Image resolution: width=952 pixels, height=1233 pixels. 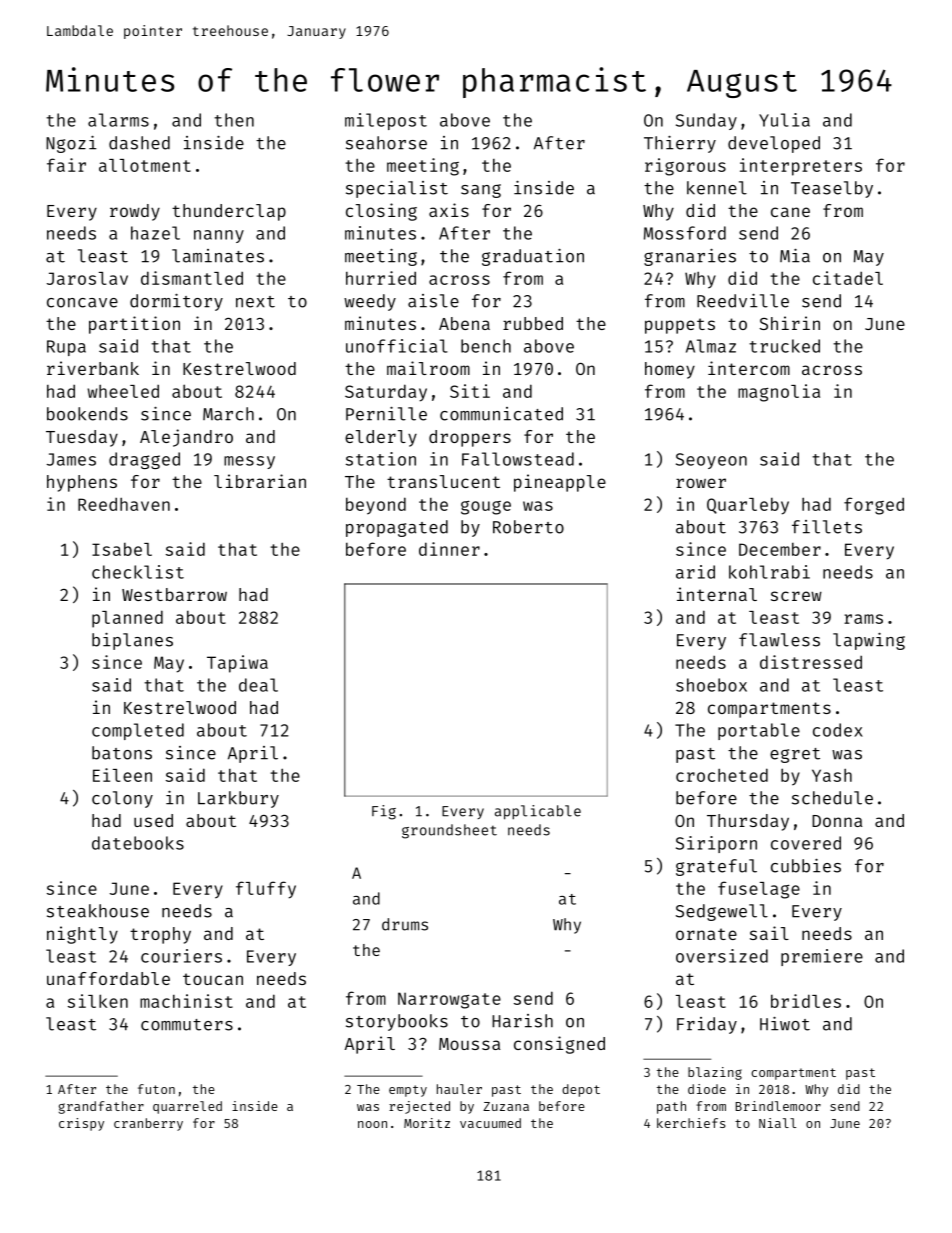 I want to click on applicable, so click(x=538, y=812).
